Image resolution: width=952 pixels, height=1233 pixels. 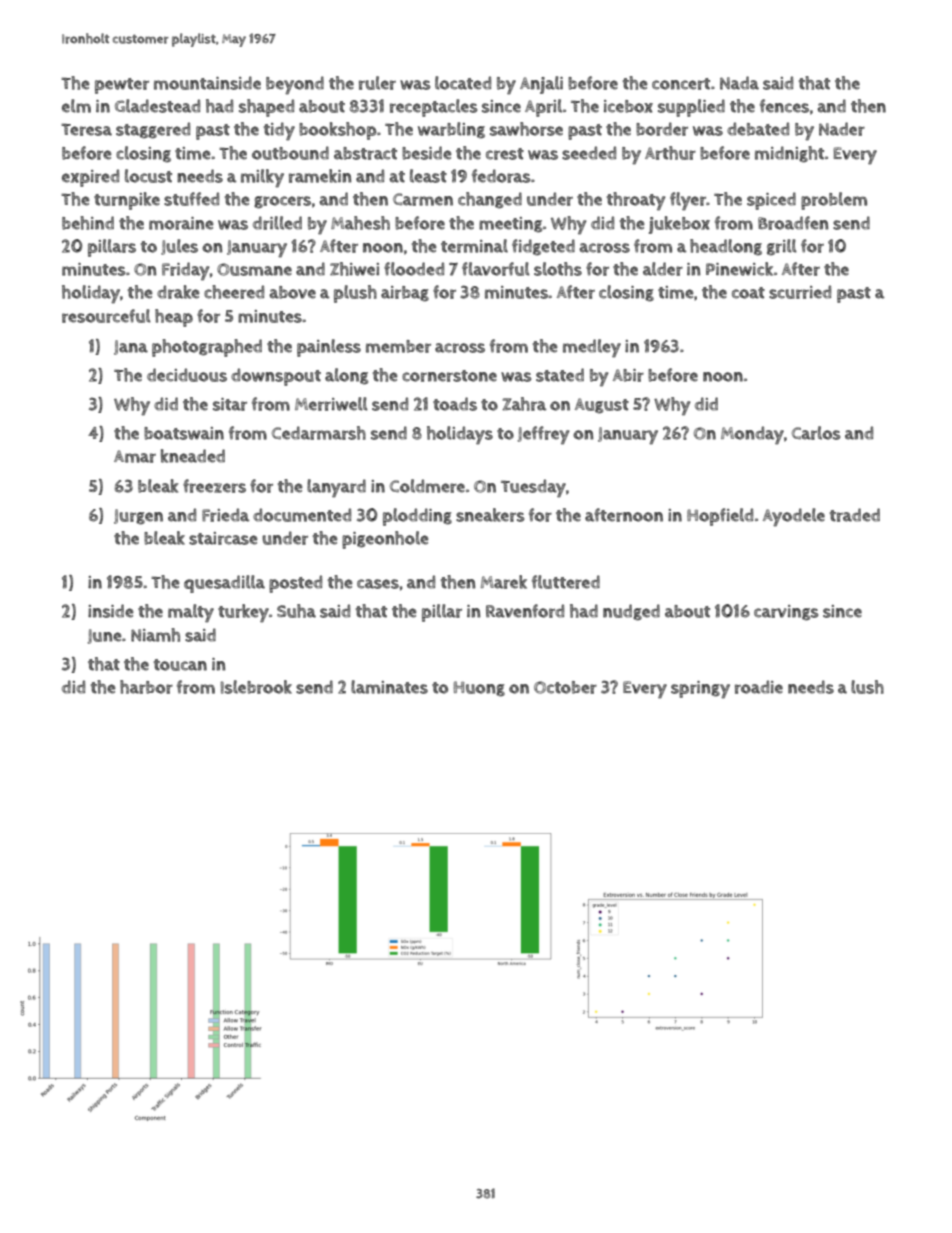 What do you see at coordinates (146, 687) in the screenshot?
I see `harbor` at bounding box center [146, 687].
